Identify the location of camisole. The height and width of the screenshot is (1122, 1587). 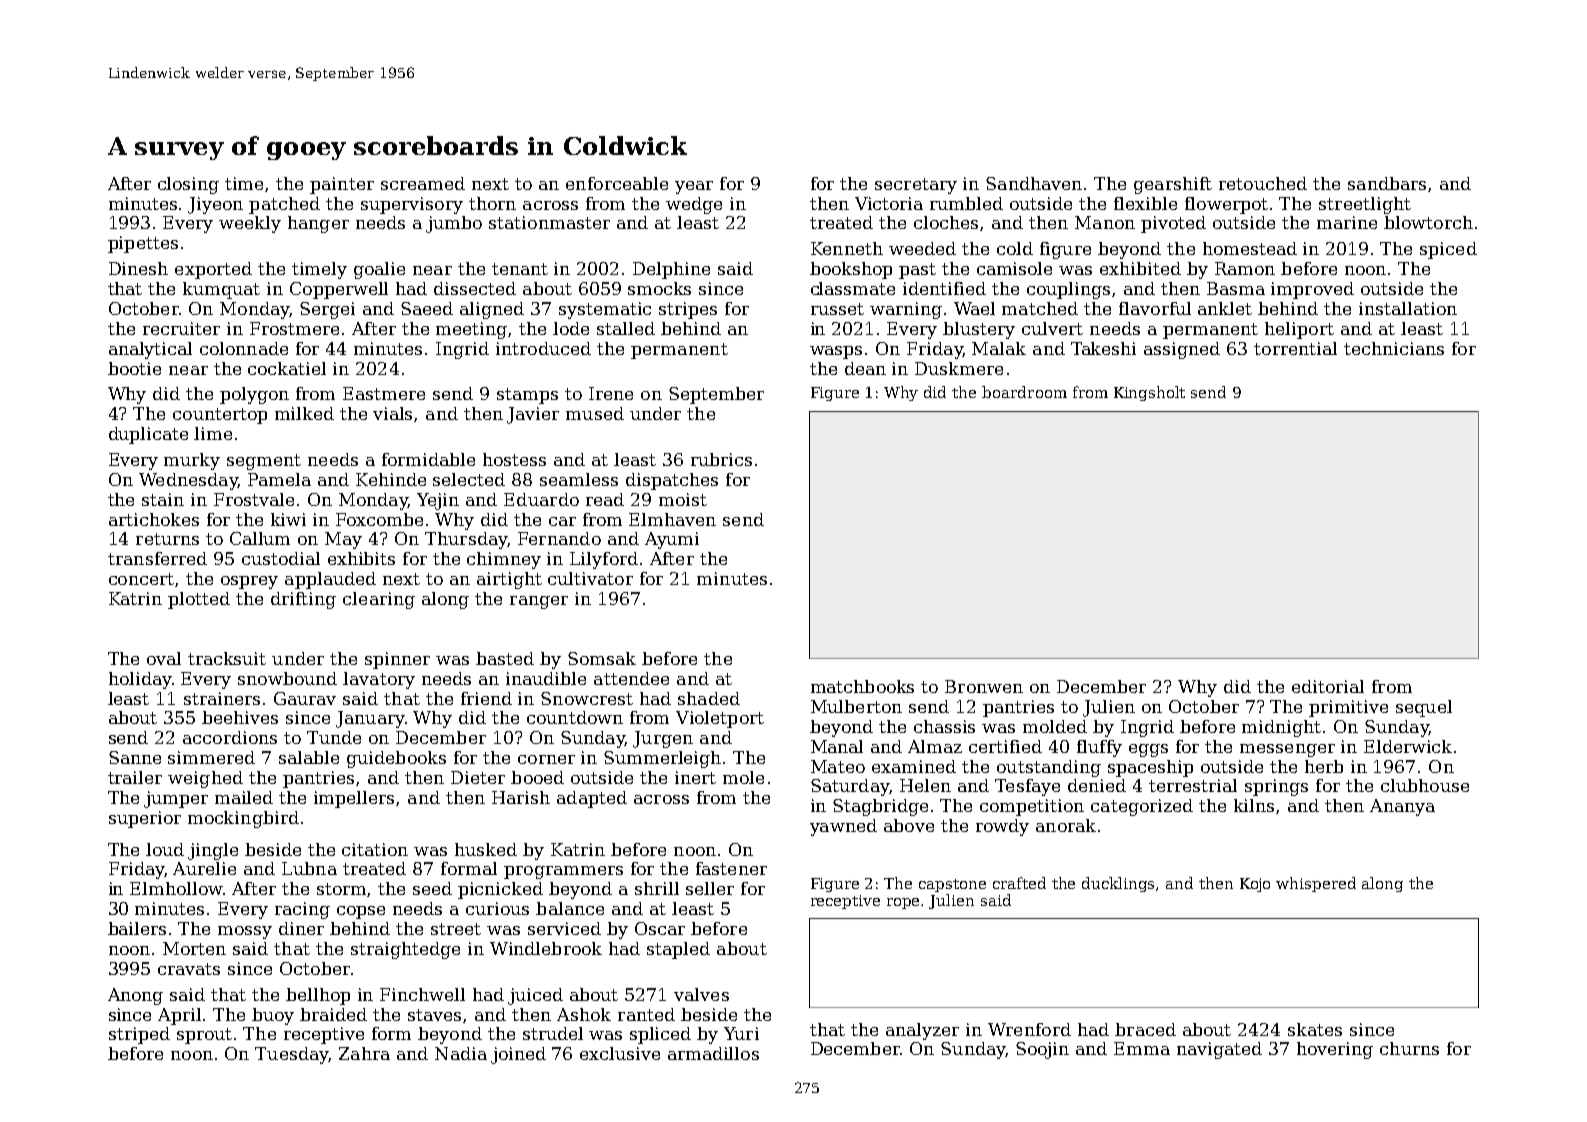
(1014, 268).
